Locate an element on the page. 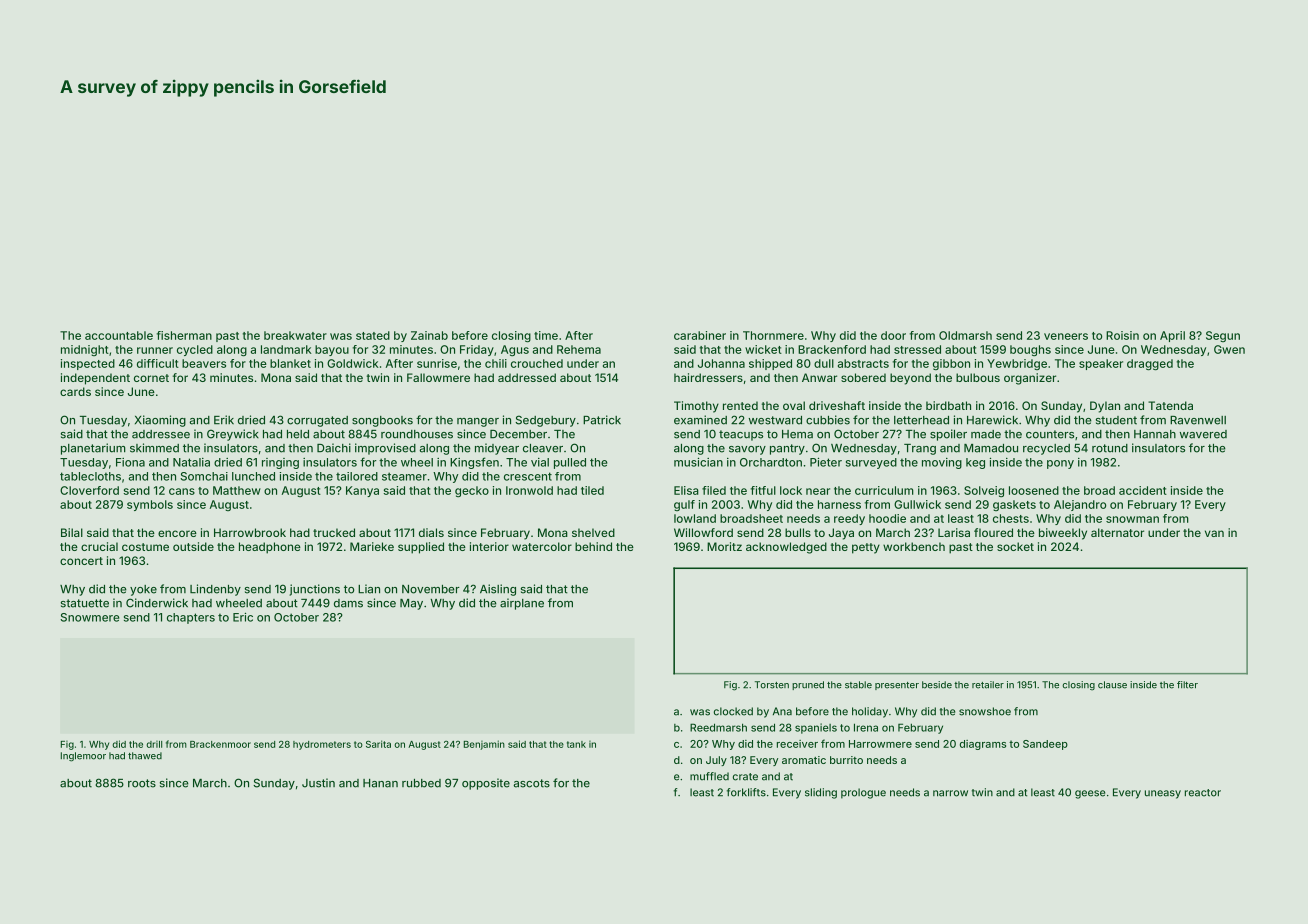 The height and width of the page is (924, 1308). Bilal is located at coordinates (72, 532).
